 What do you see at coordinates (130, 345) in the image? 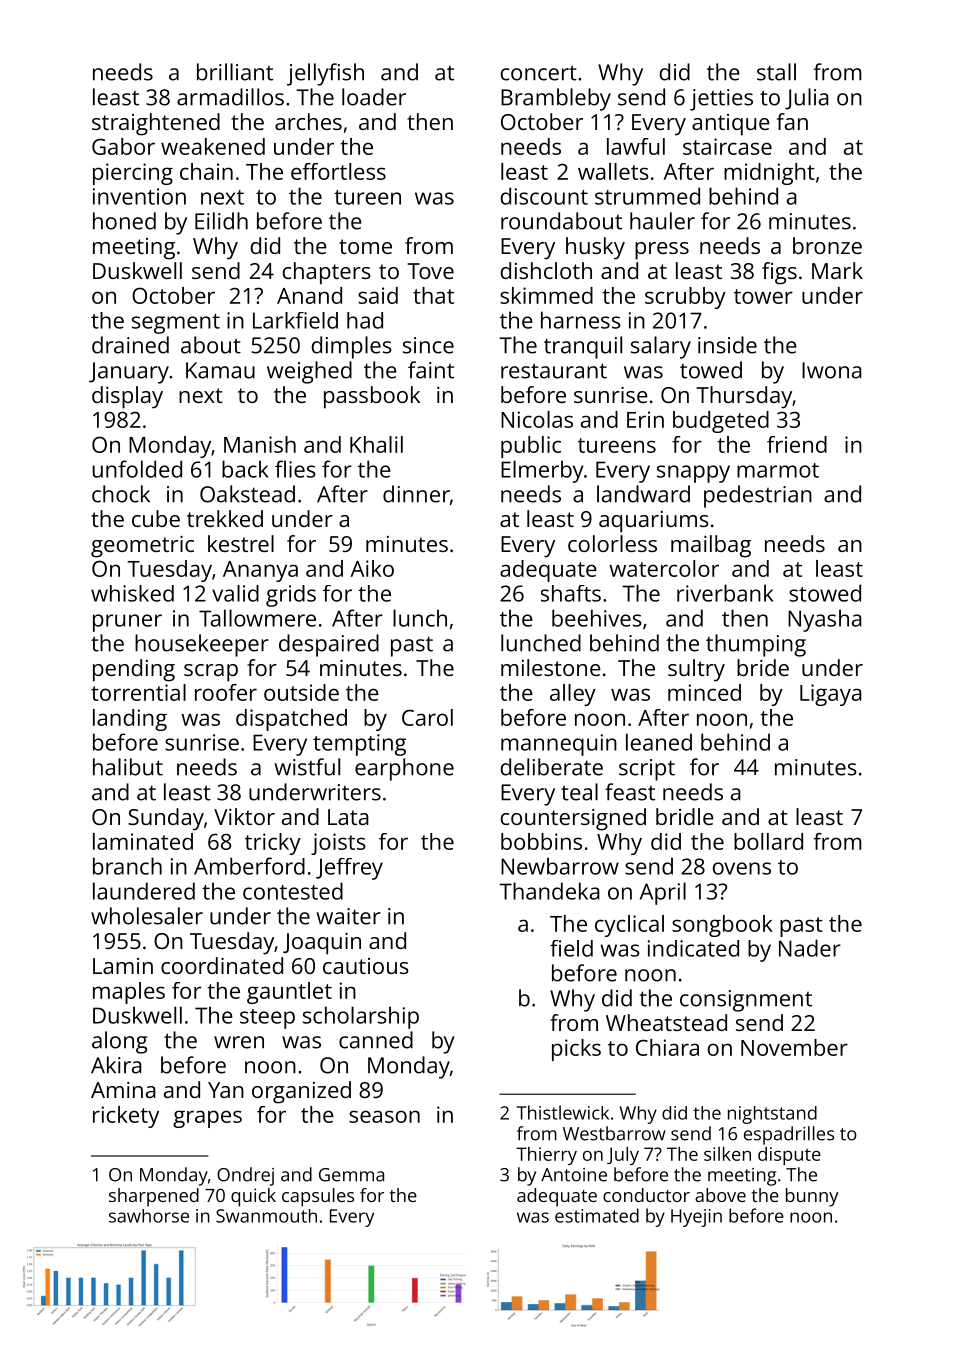
I see `drained` at bounding box center [130, 345].
